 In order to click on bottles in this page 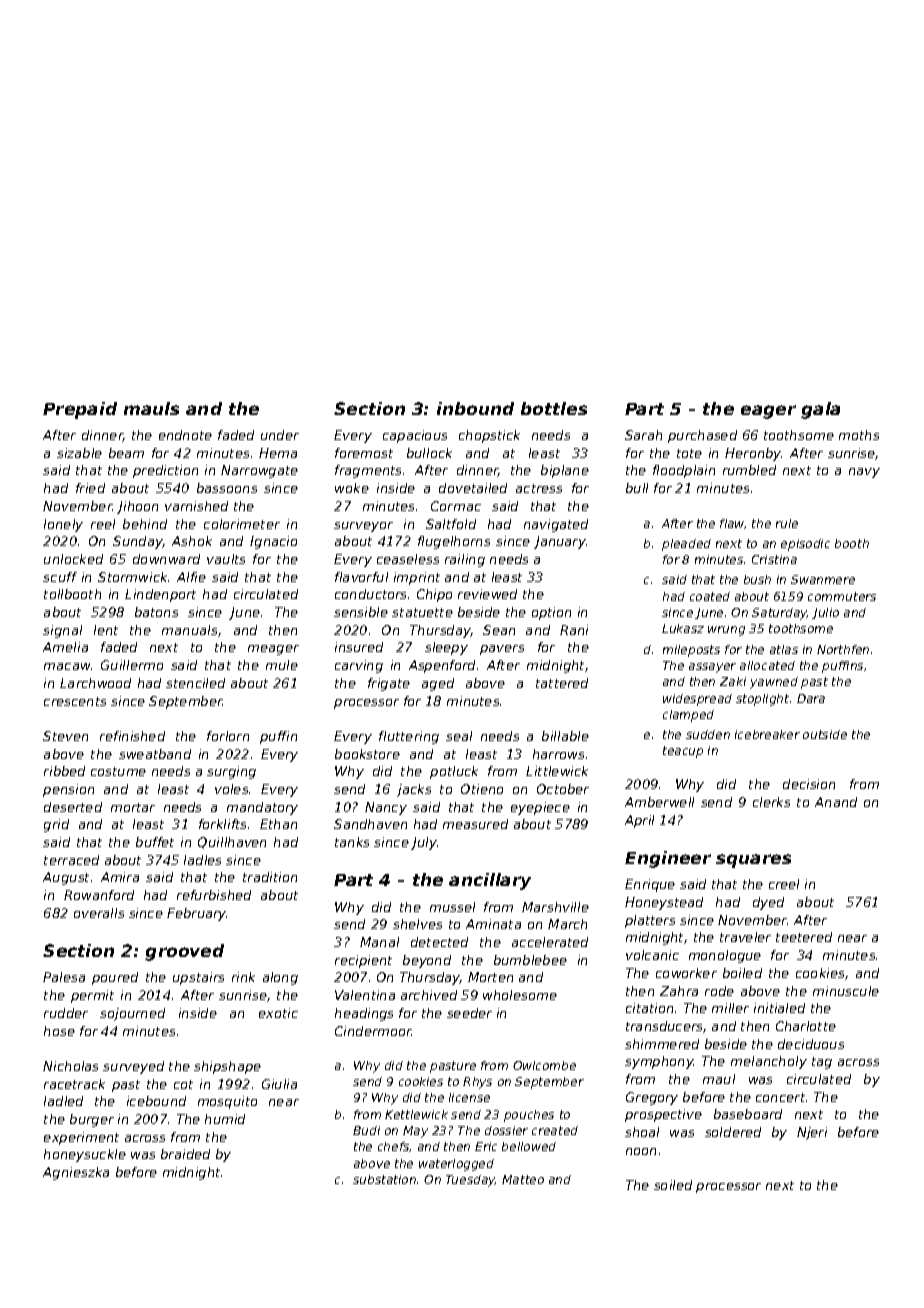, I will do `click(554, 408)`.
